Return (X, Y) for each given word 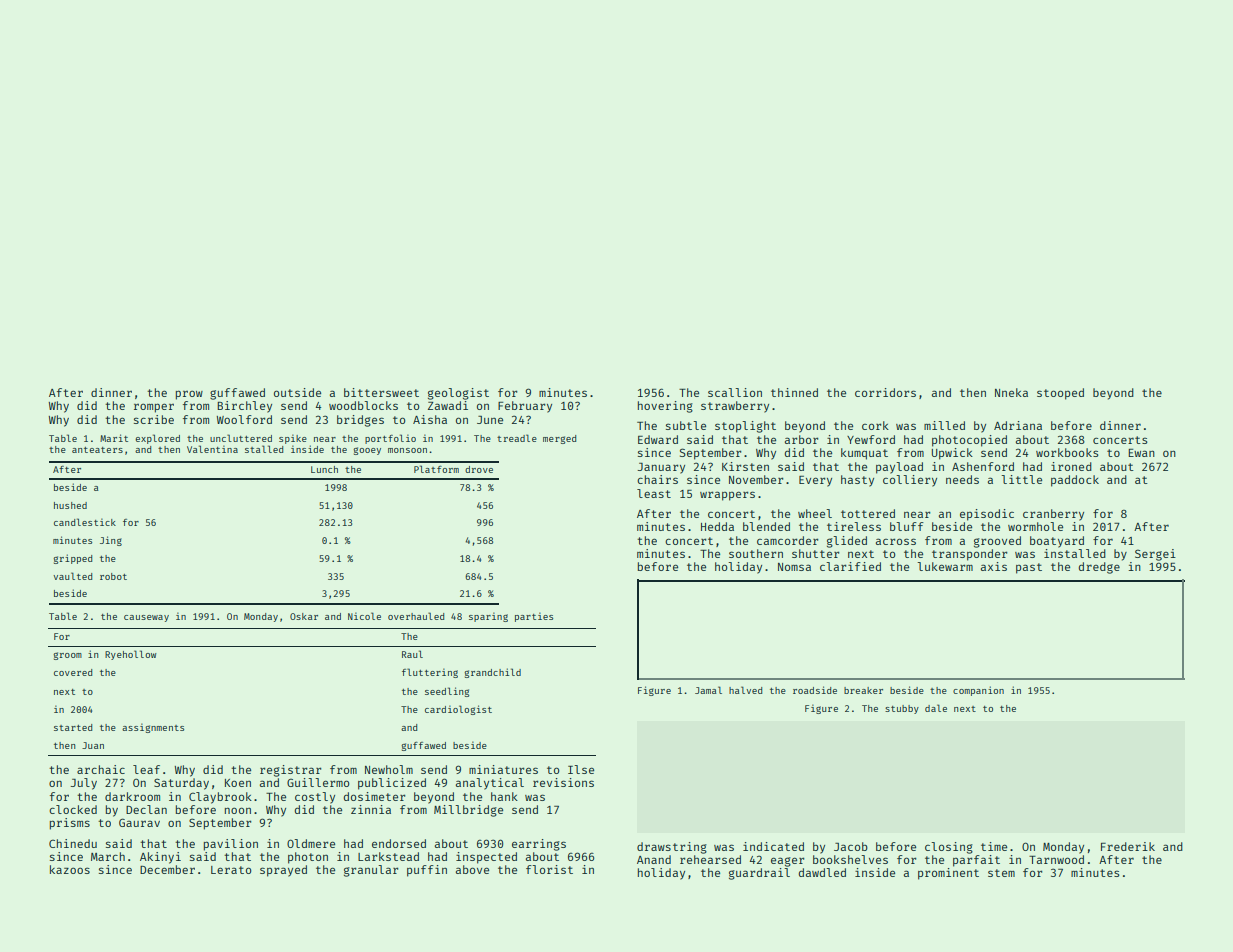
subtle (686, 425)
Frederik (1128, 846)
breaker (863, 690)
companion (978, 691)
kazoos (70, 869)
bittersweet (381, 392)
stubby (902, 709)
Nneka (1011, 392)
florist (549, 869)
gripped (72, 559)
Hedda (717, 526)
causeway (146, 618)
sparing (488, 617)
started (73, 727)
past (1029, 568)
